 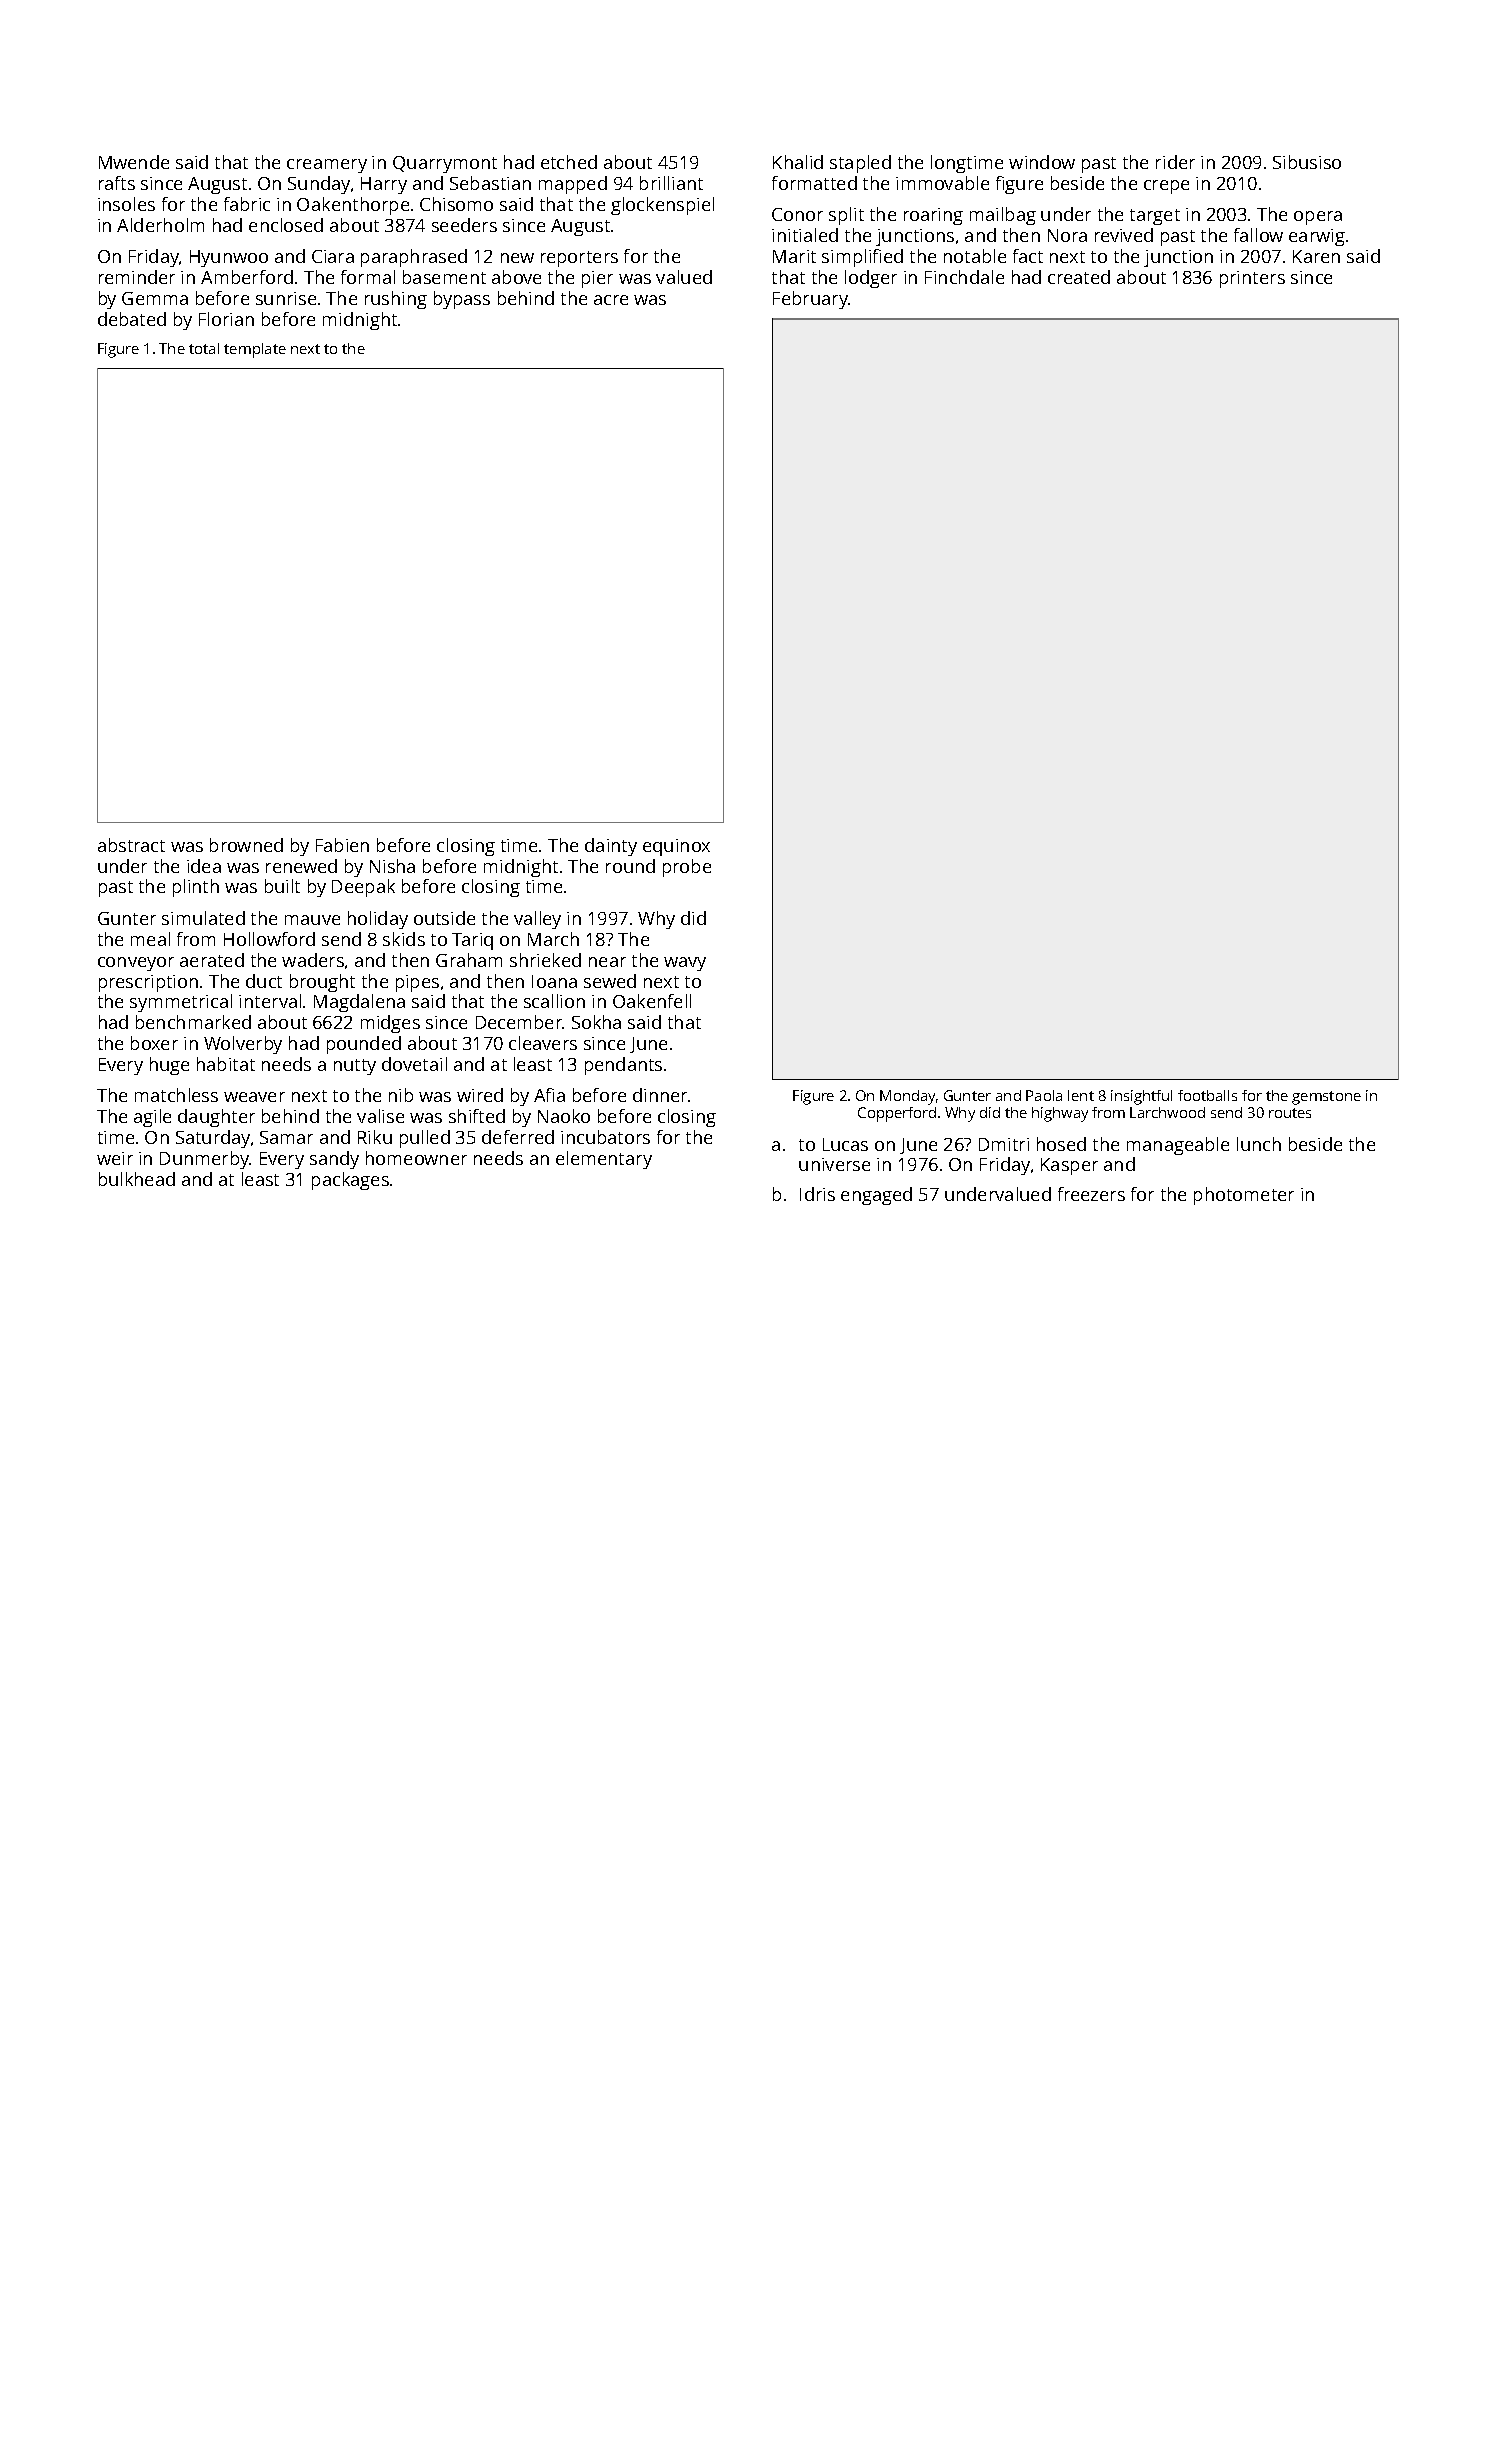 I want to click on enclosed, so click(x=286, y=225).
